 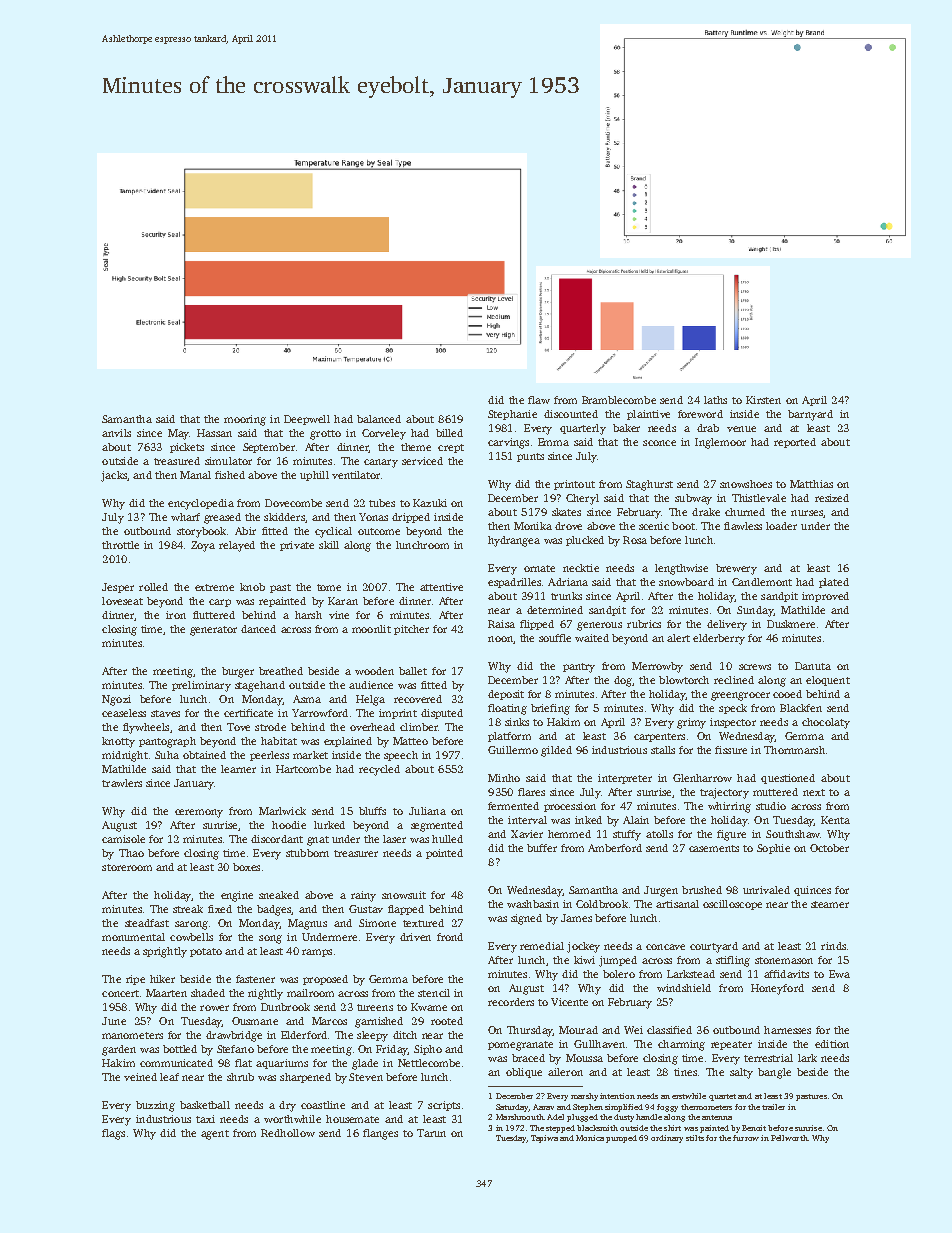 What do you see at coordinates (285, 1007) in the image?
I see `Dunbrook` at bounding box center [285, 1007].
